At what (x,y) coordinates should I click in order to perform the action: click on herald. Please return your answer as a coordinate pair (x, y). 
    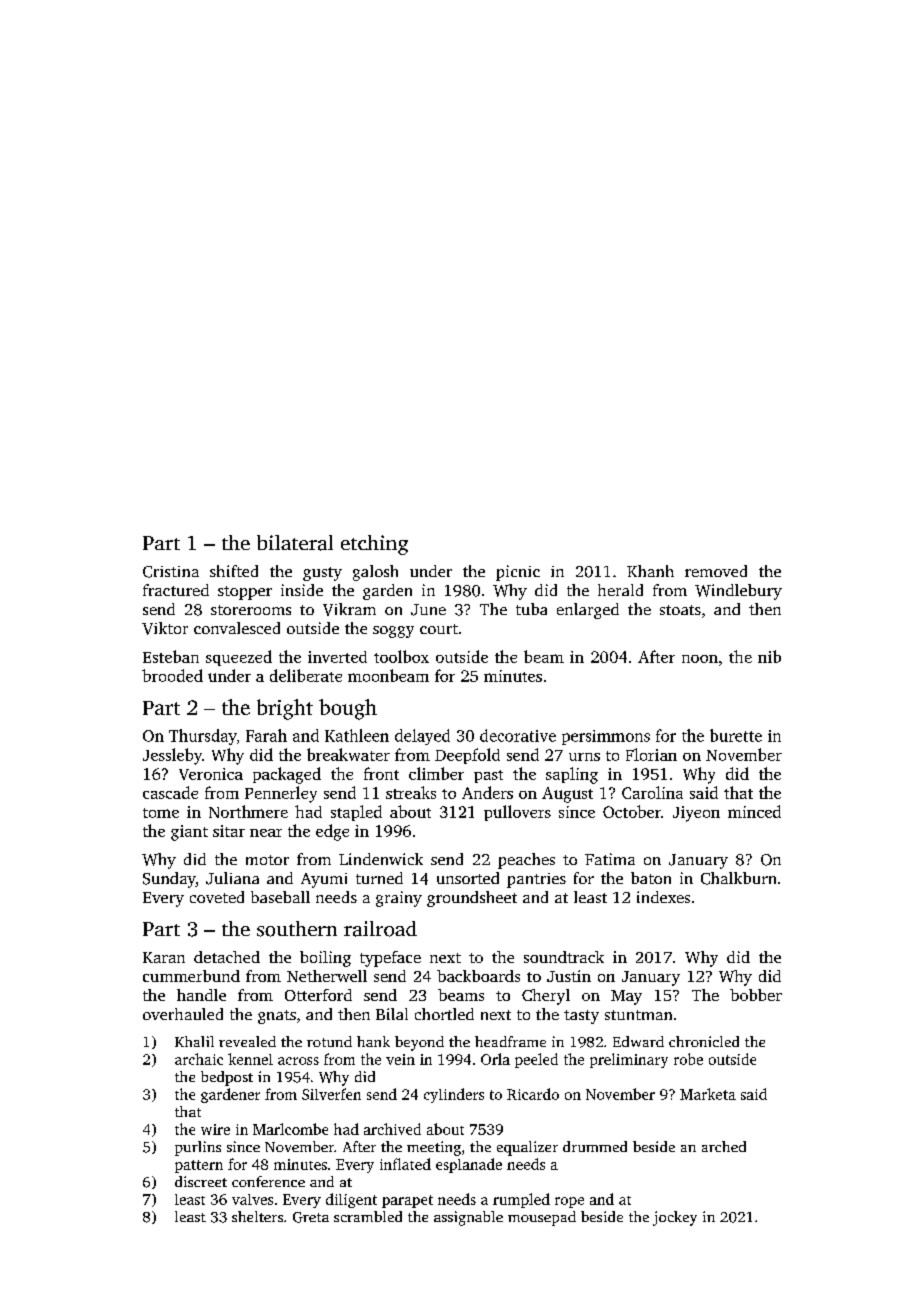
    Looking at the image, I should click on (620, 590).
